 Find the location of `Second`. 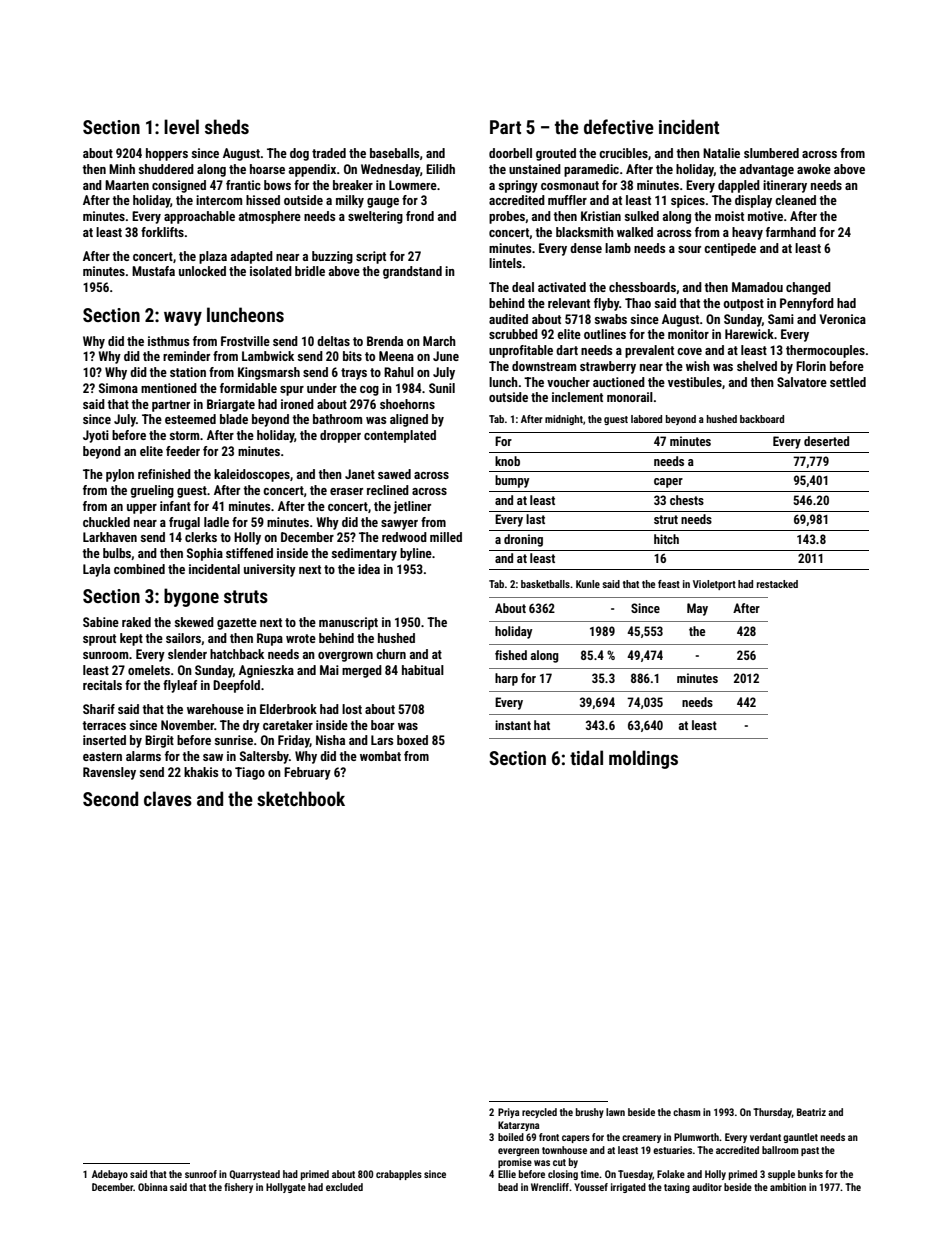

Second is located at coordinates (110, 798).
